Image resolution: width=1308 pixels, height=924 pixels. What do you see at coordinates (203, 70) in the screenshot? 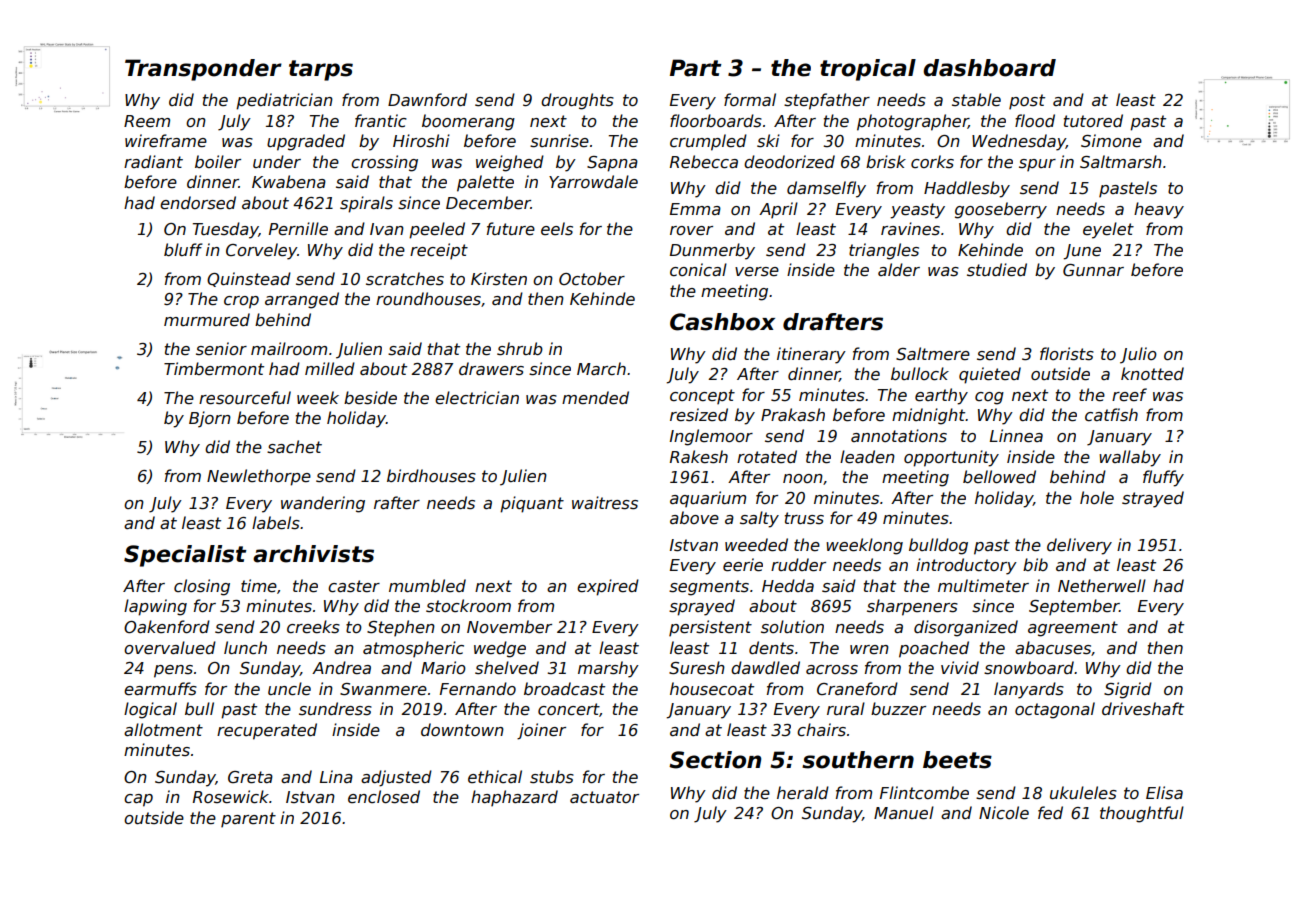
I see `Transponder` at bounding box center [203, 70].
